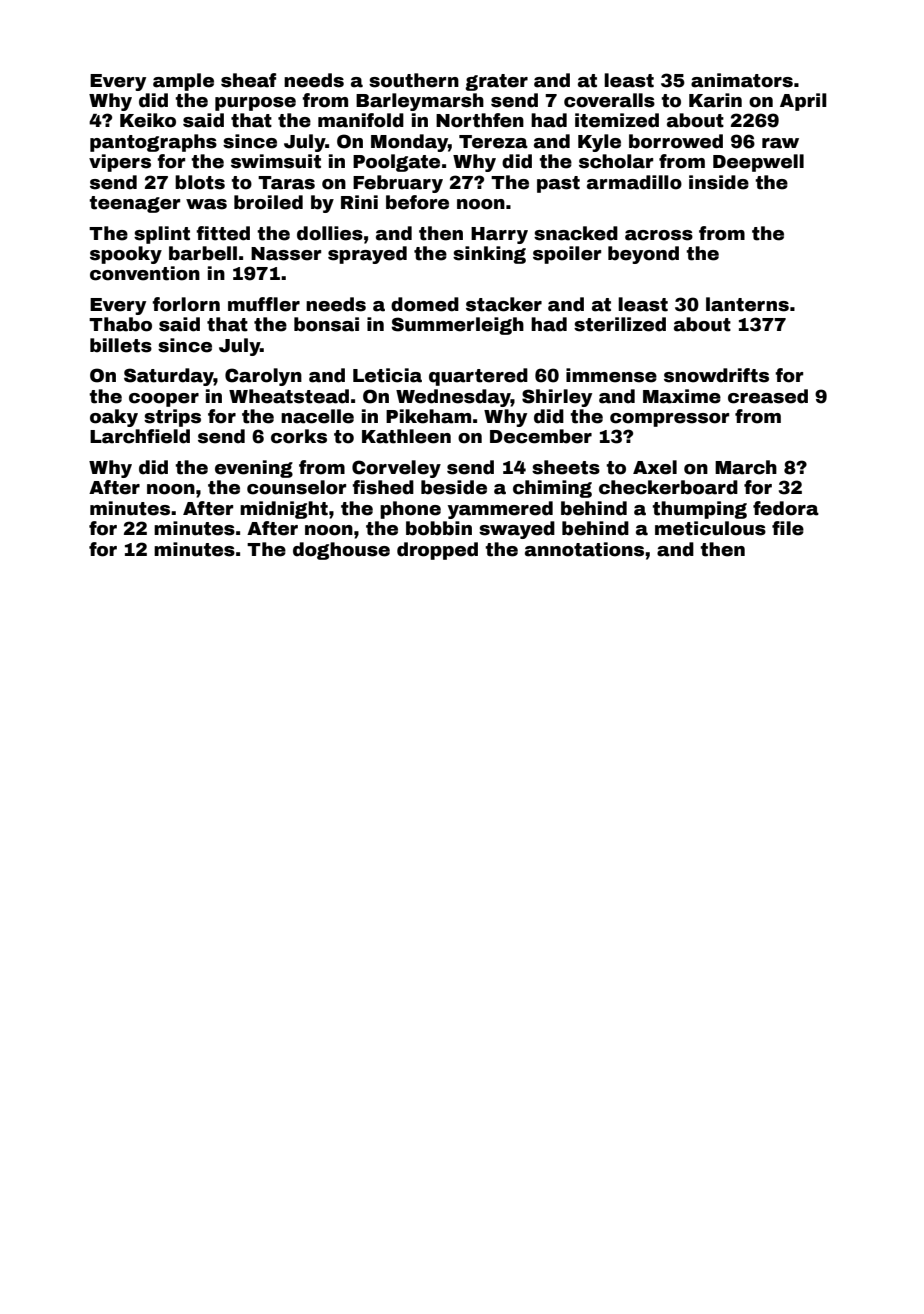 This page has width=924, height=1314. Describe the element at coordinates (121, 345) in the page. I see `billets` at that location.
